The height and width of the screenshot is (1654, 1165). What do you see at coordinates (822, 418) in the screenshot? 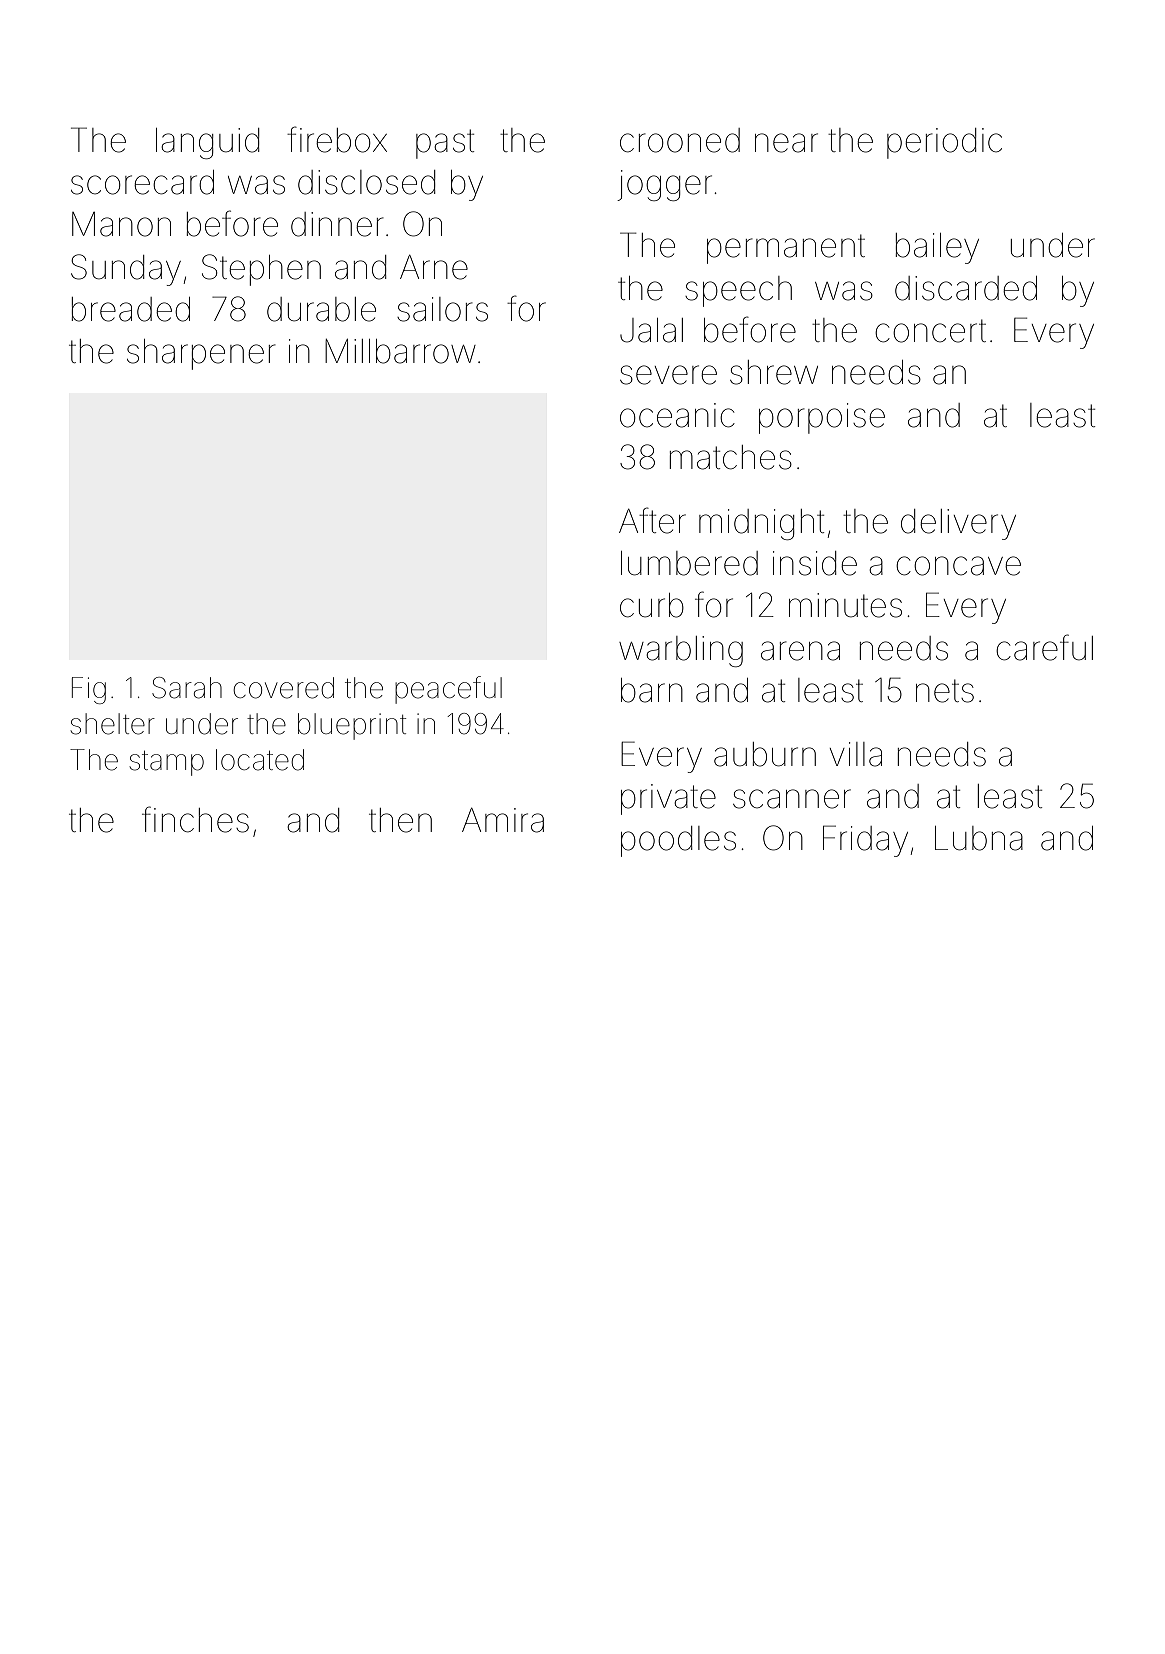
I see `porpoise` at bounding box center [822, 418].
